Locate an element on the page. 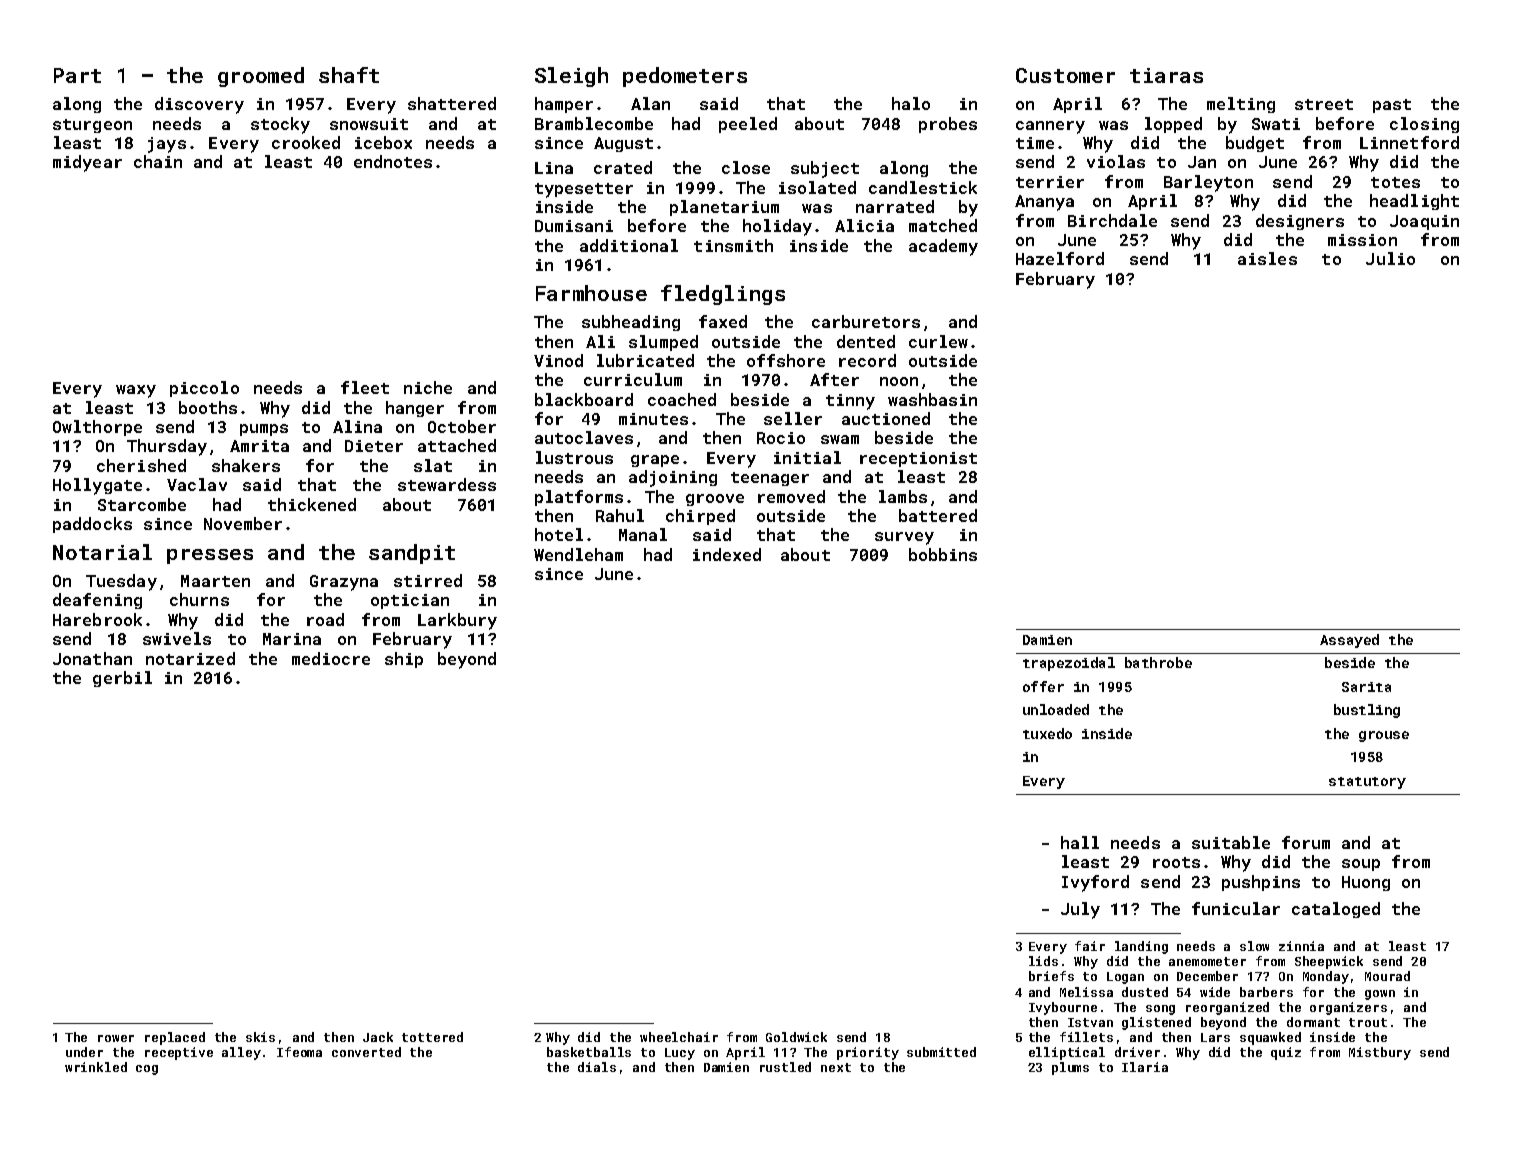 This page has width=1513, height=1169. past is located at coordinates (1392, 106).
